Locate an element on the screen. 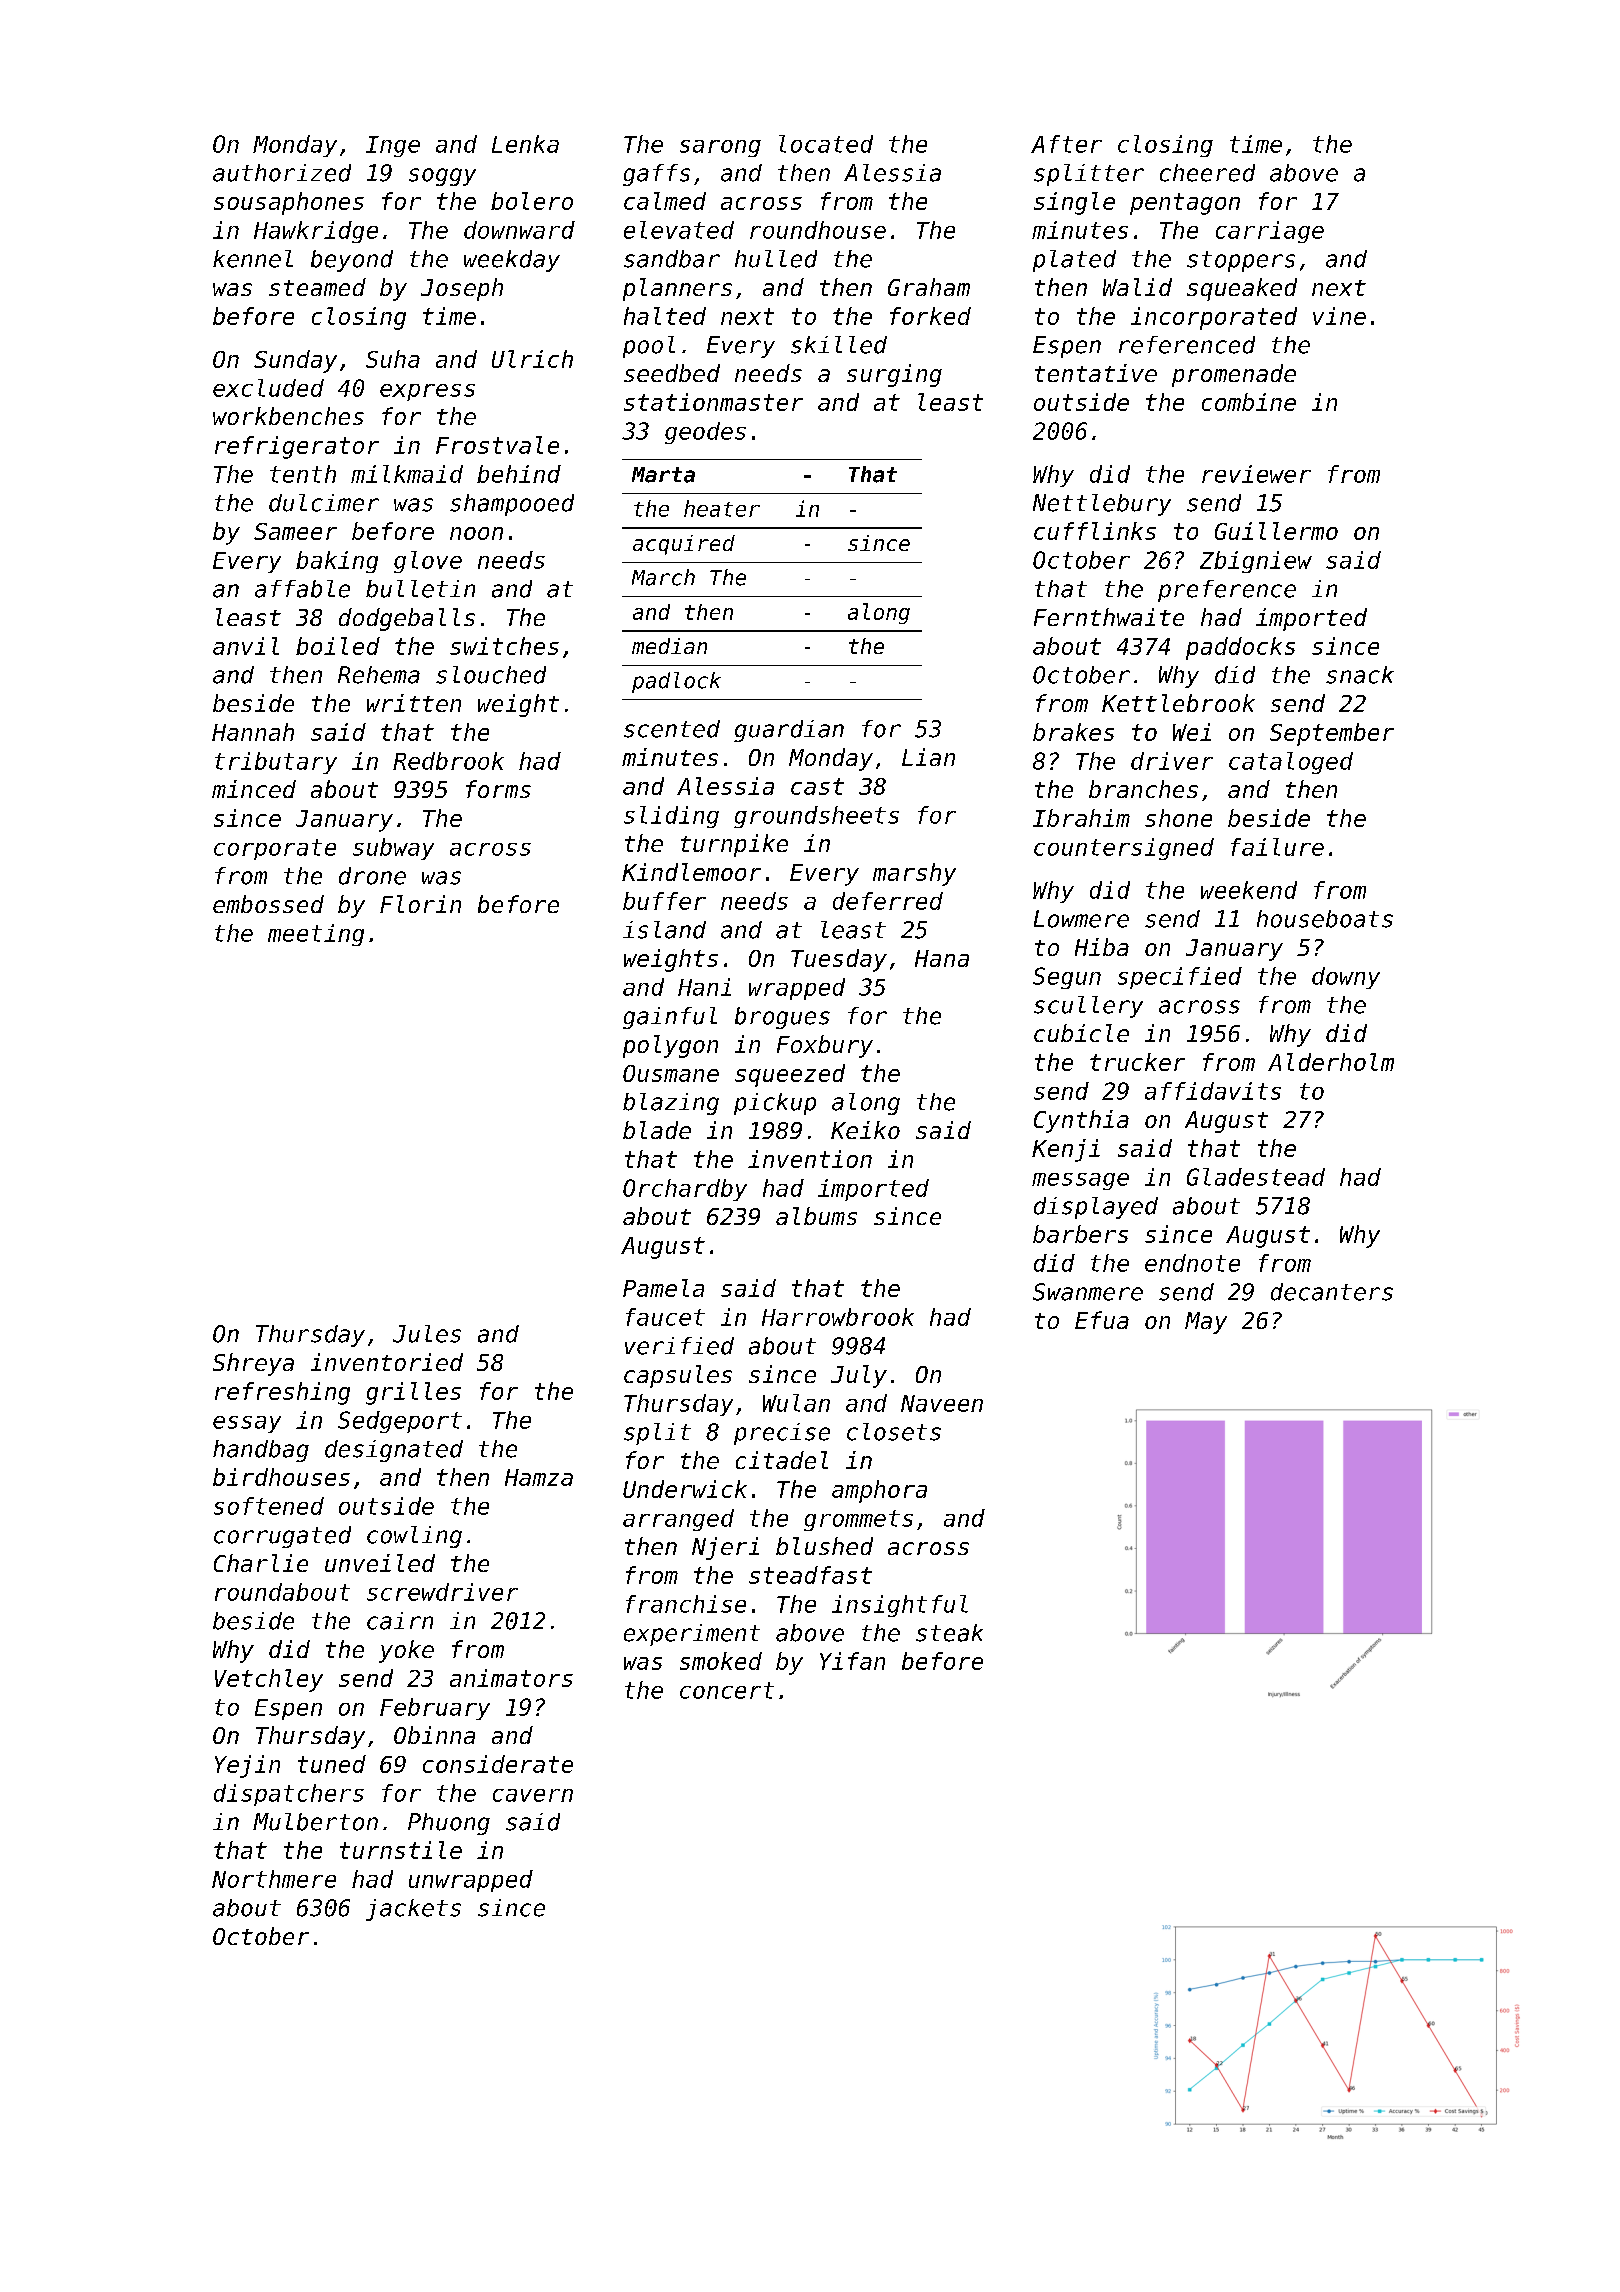 Image resolution: width=1620 pixels, height=2292 pixels. embossed is located at coordinates (268, 904).
